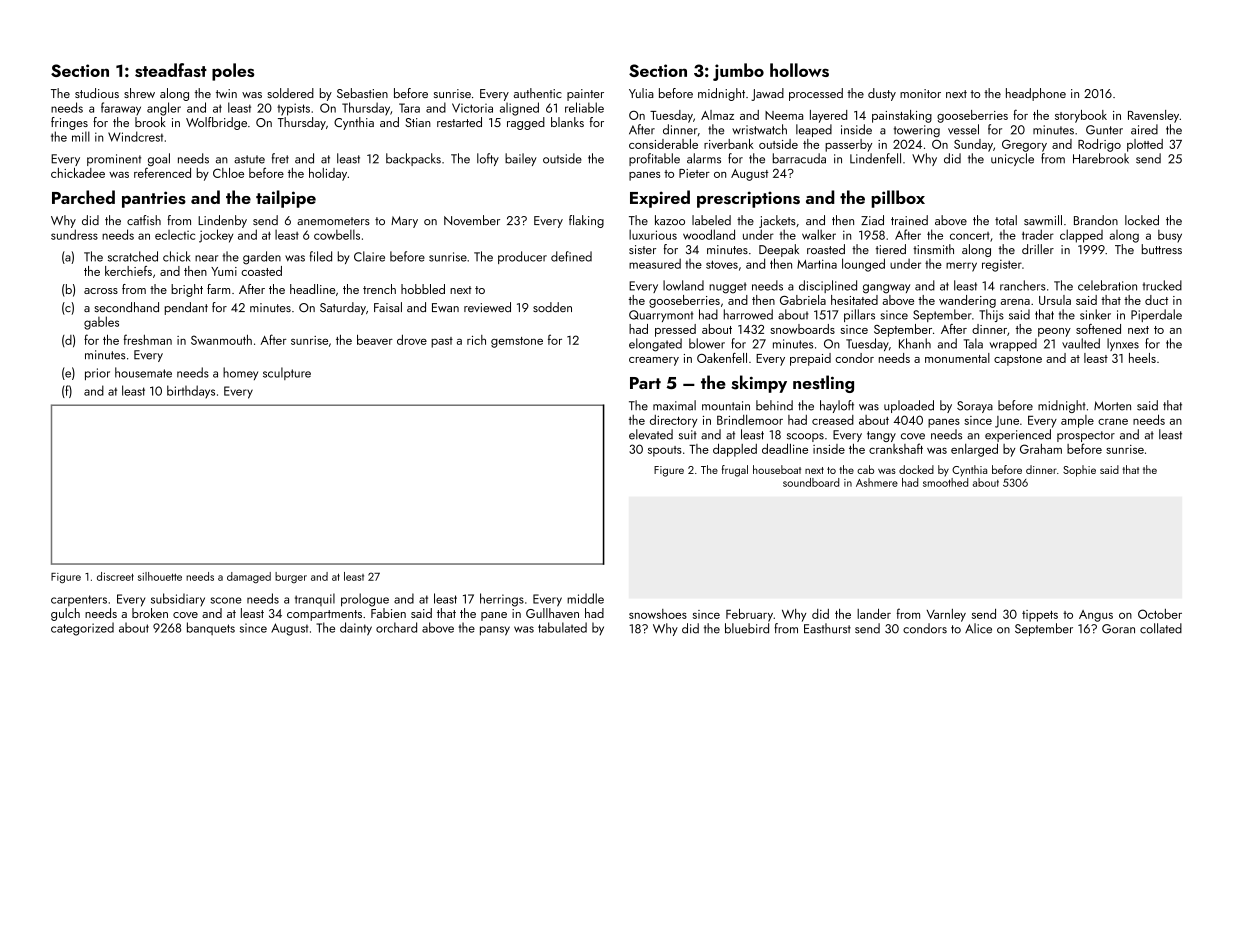  I want to click on November, so click(472, 220).
